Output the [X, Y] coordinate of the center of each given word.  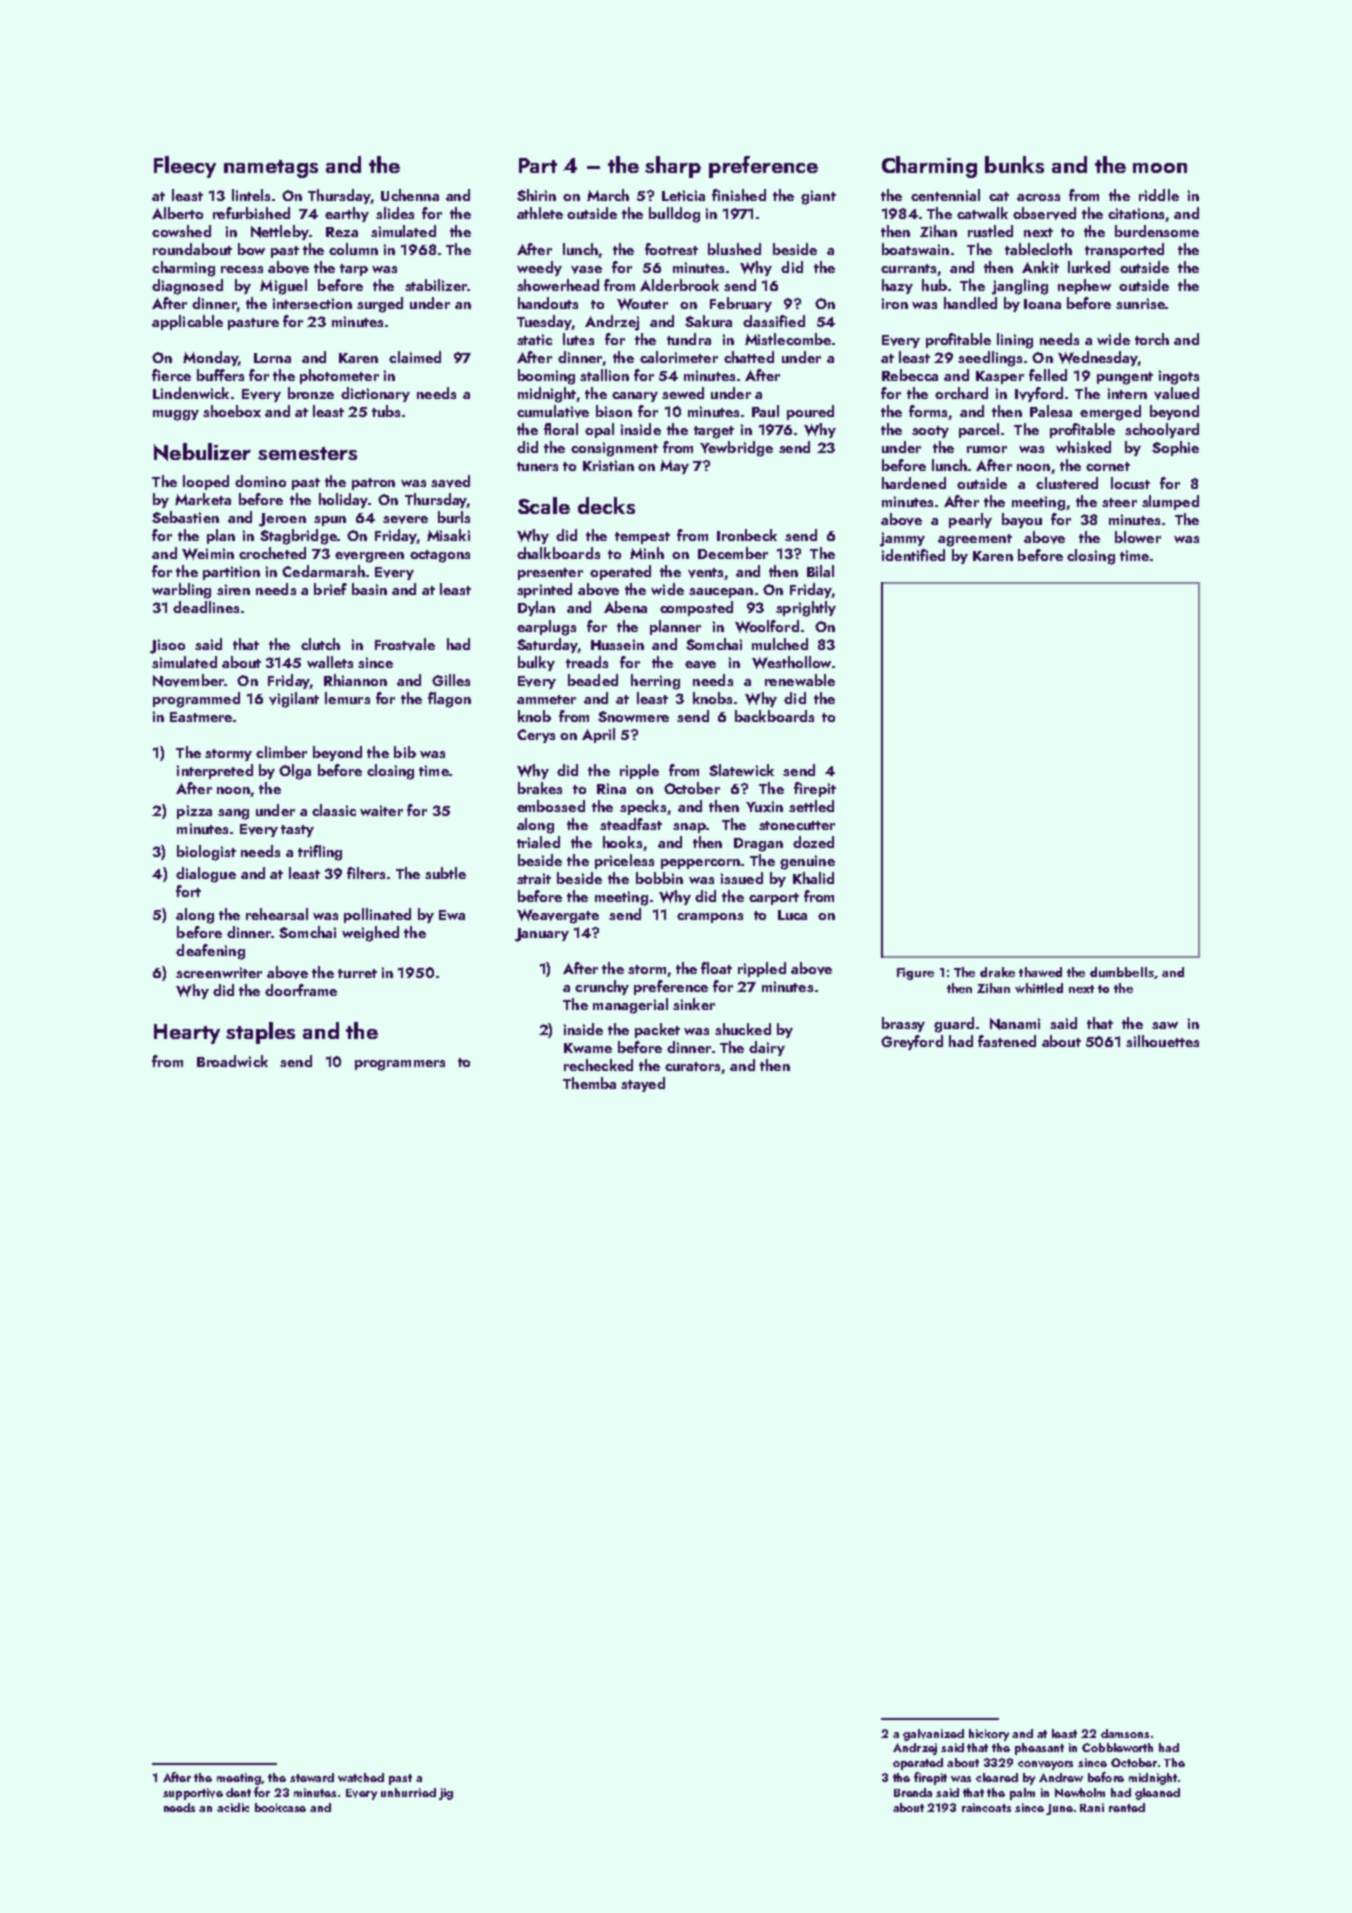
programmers [400, 1065]
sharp [673, 167]
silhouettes [1162, 1041]
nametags [271, 169]
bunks [1014, 164]
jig [446, 1794]
